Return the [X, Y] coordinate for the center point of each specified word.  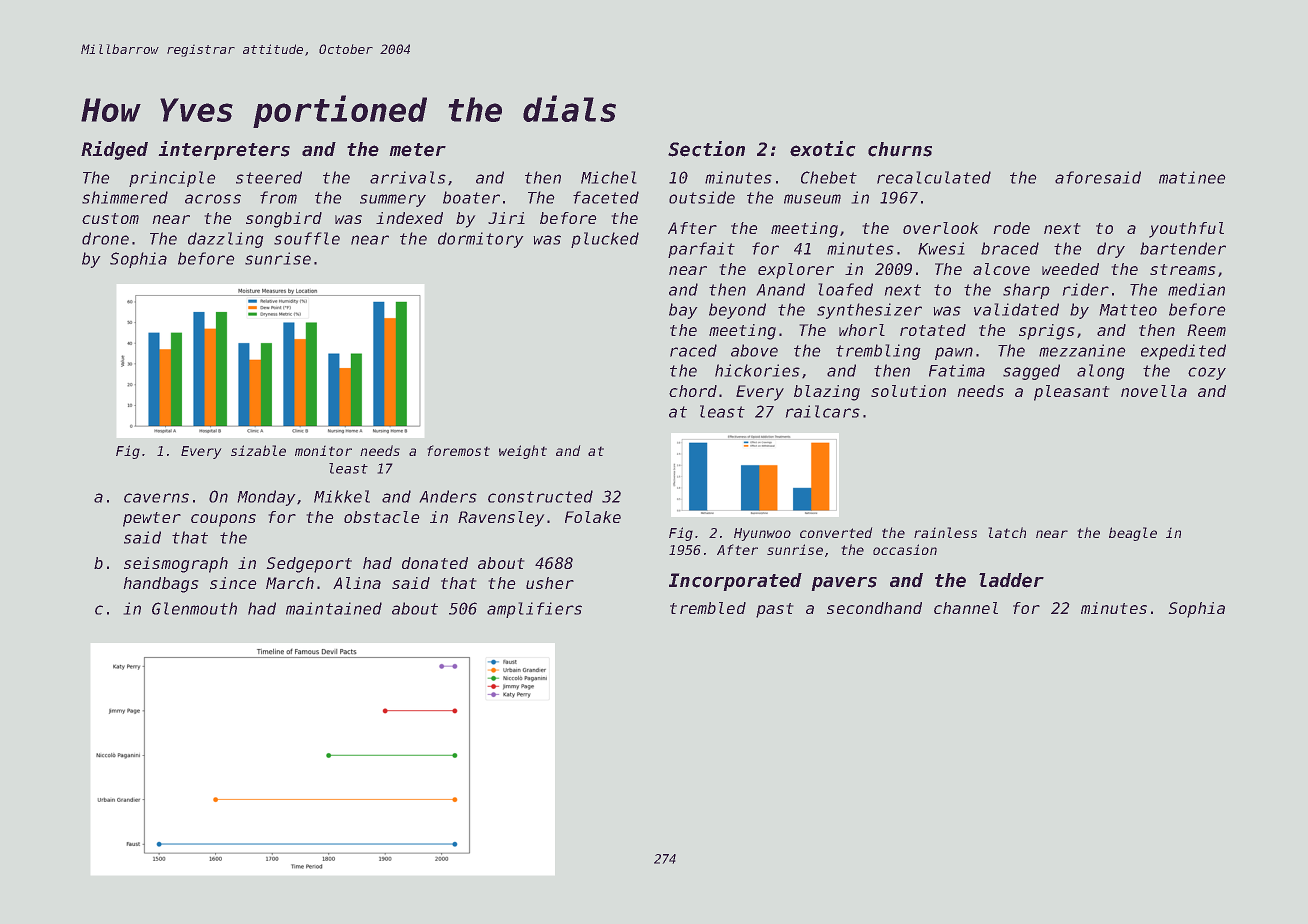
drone [105, 238]
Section [706, 149]
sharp [1026, 291]
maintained [334, 608]
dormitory [480, 240]
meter [418, 150]
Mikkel [342, 496]
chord [693, 391]
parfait [701, 250]
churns [900, 149]
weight [523, 452]
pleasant [1071, 393]
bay [683, 311]
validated [1016, 309]
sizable [258, 450]
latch [1007, 532]
